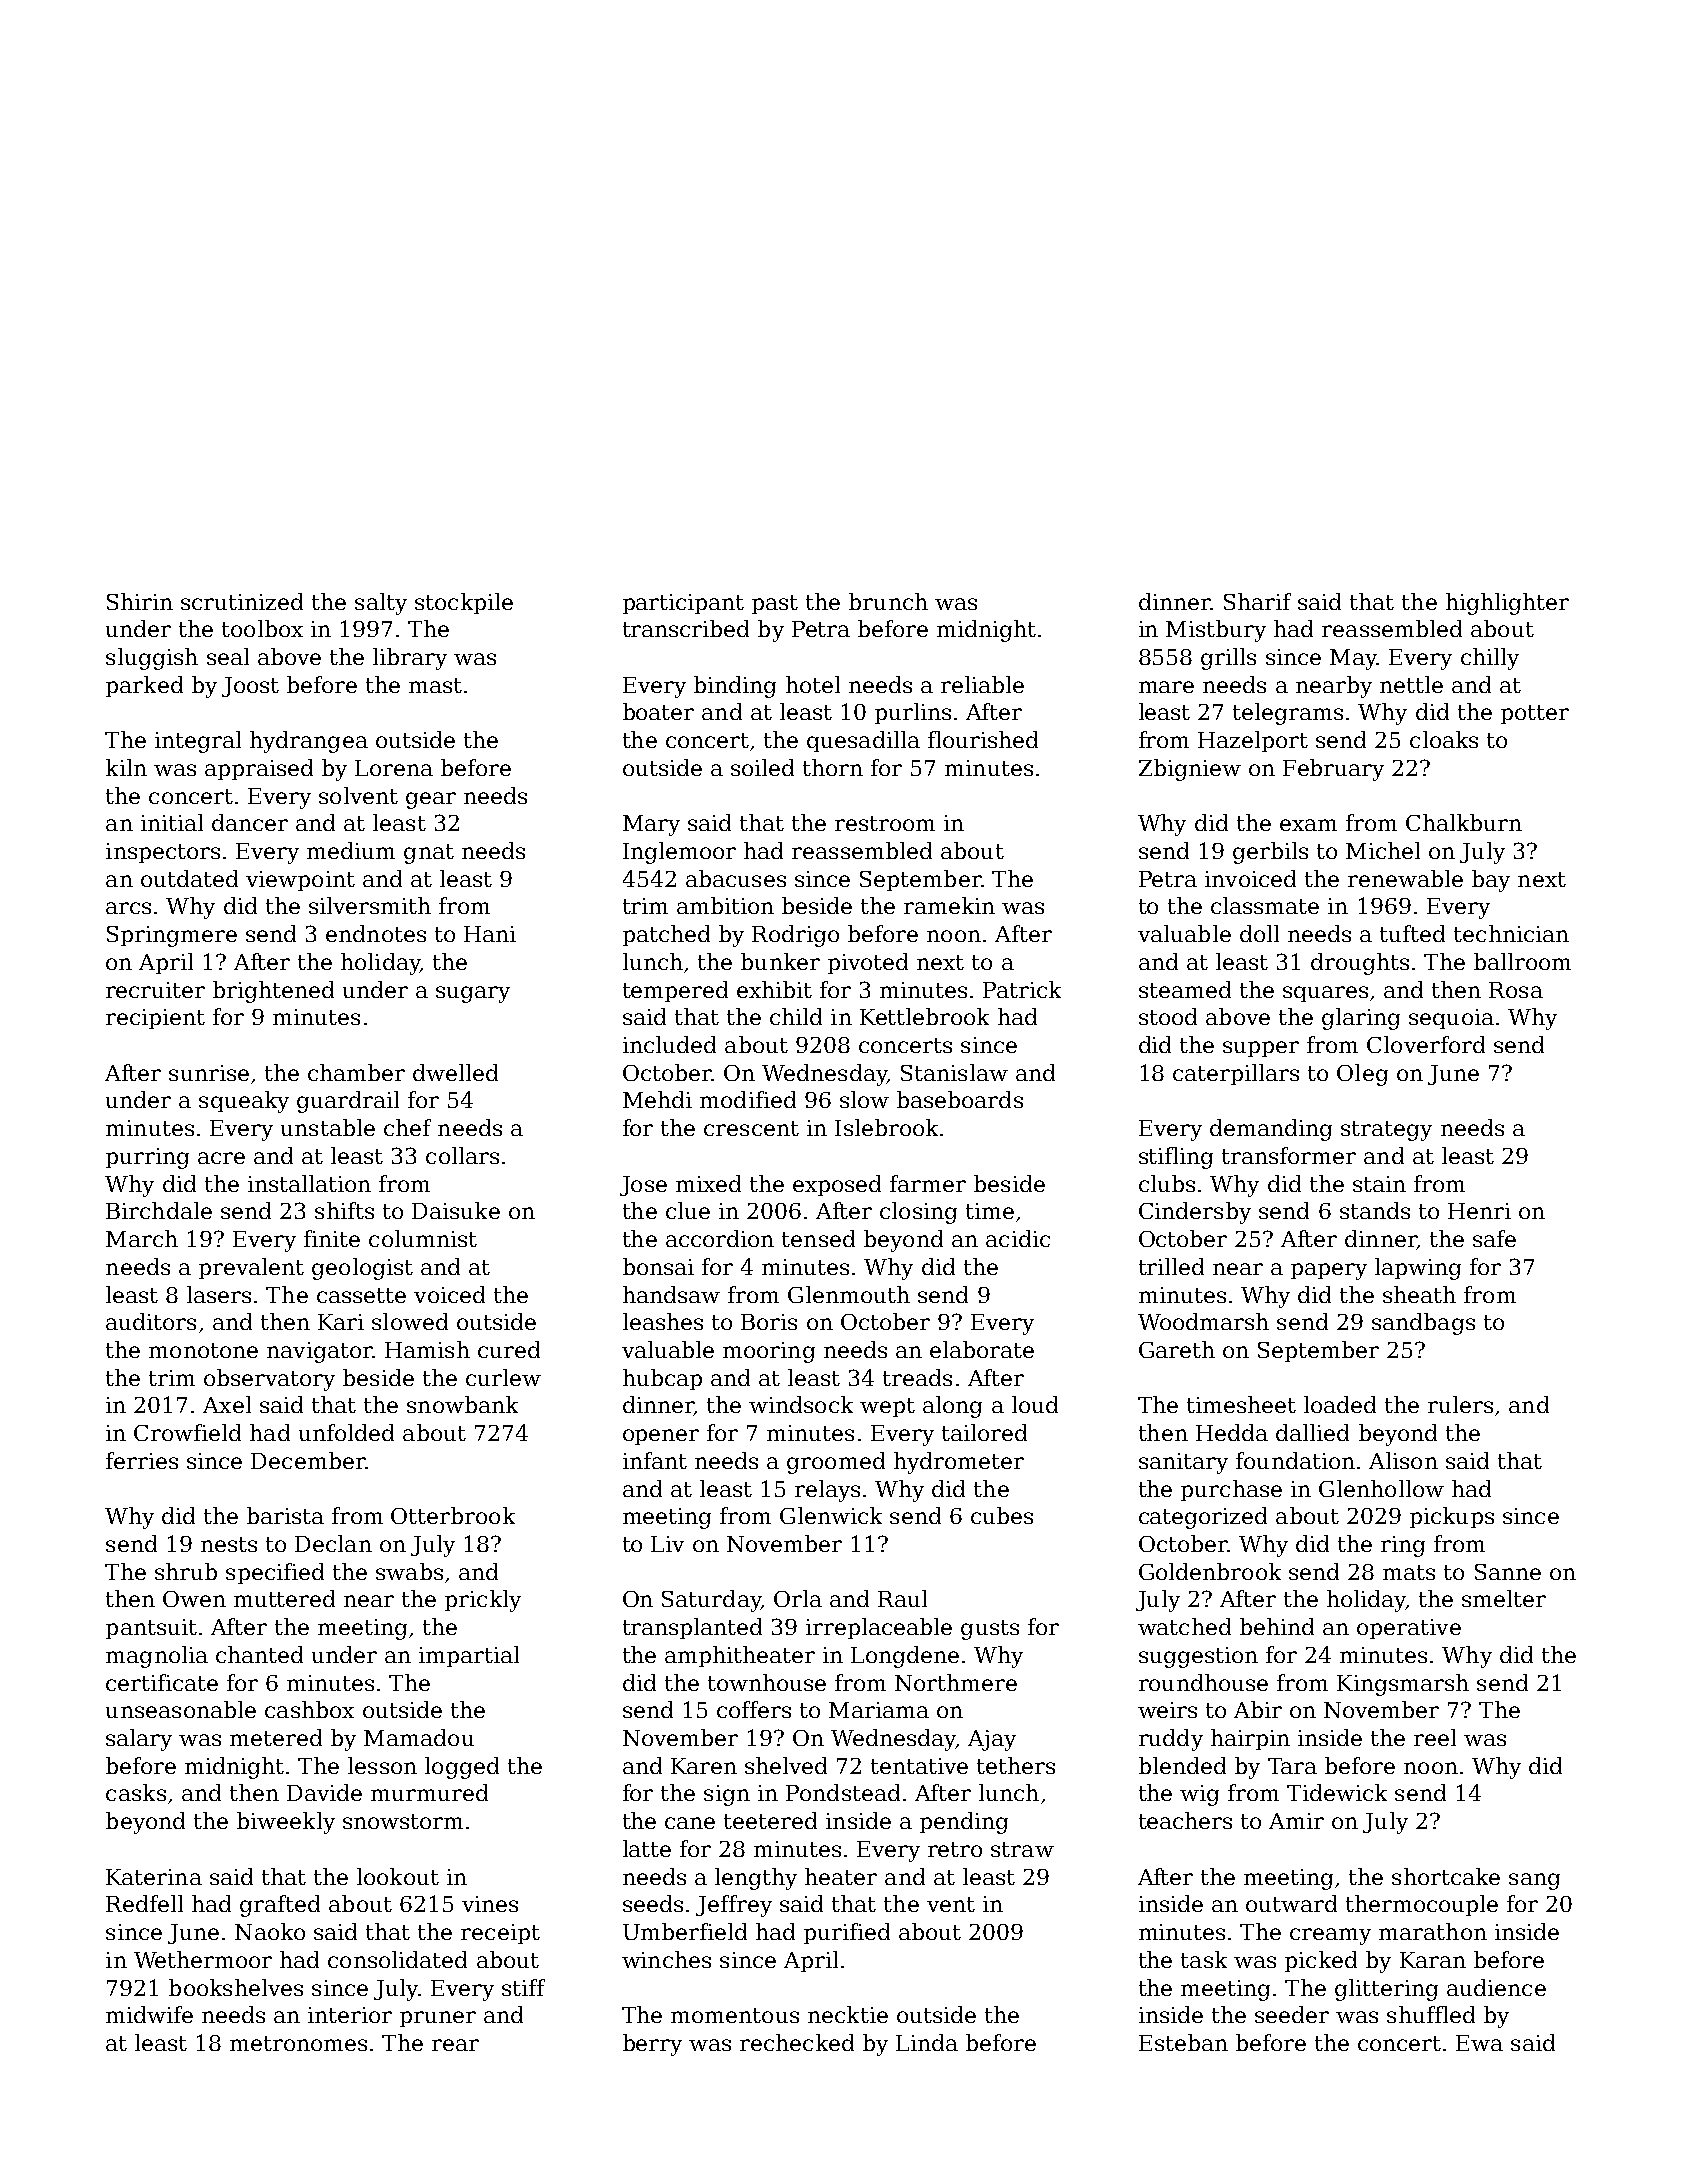 The image size is (1683, 2178). I want to click on midwife, so click(149, 2014).
